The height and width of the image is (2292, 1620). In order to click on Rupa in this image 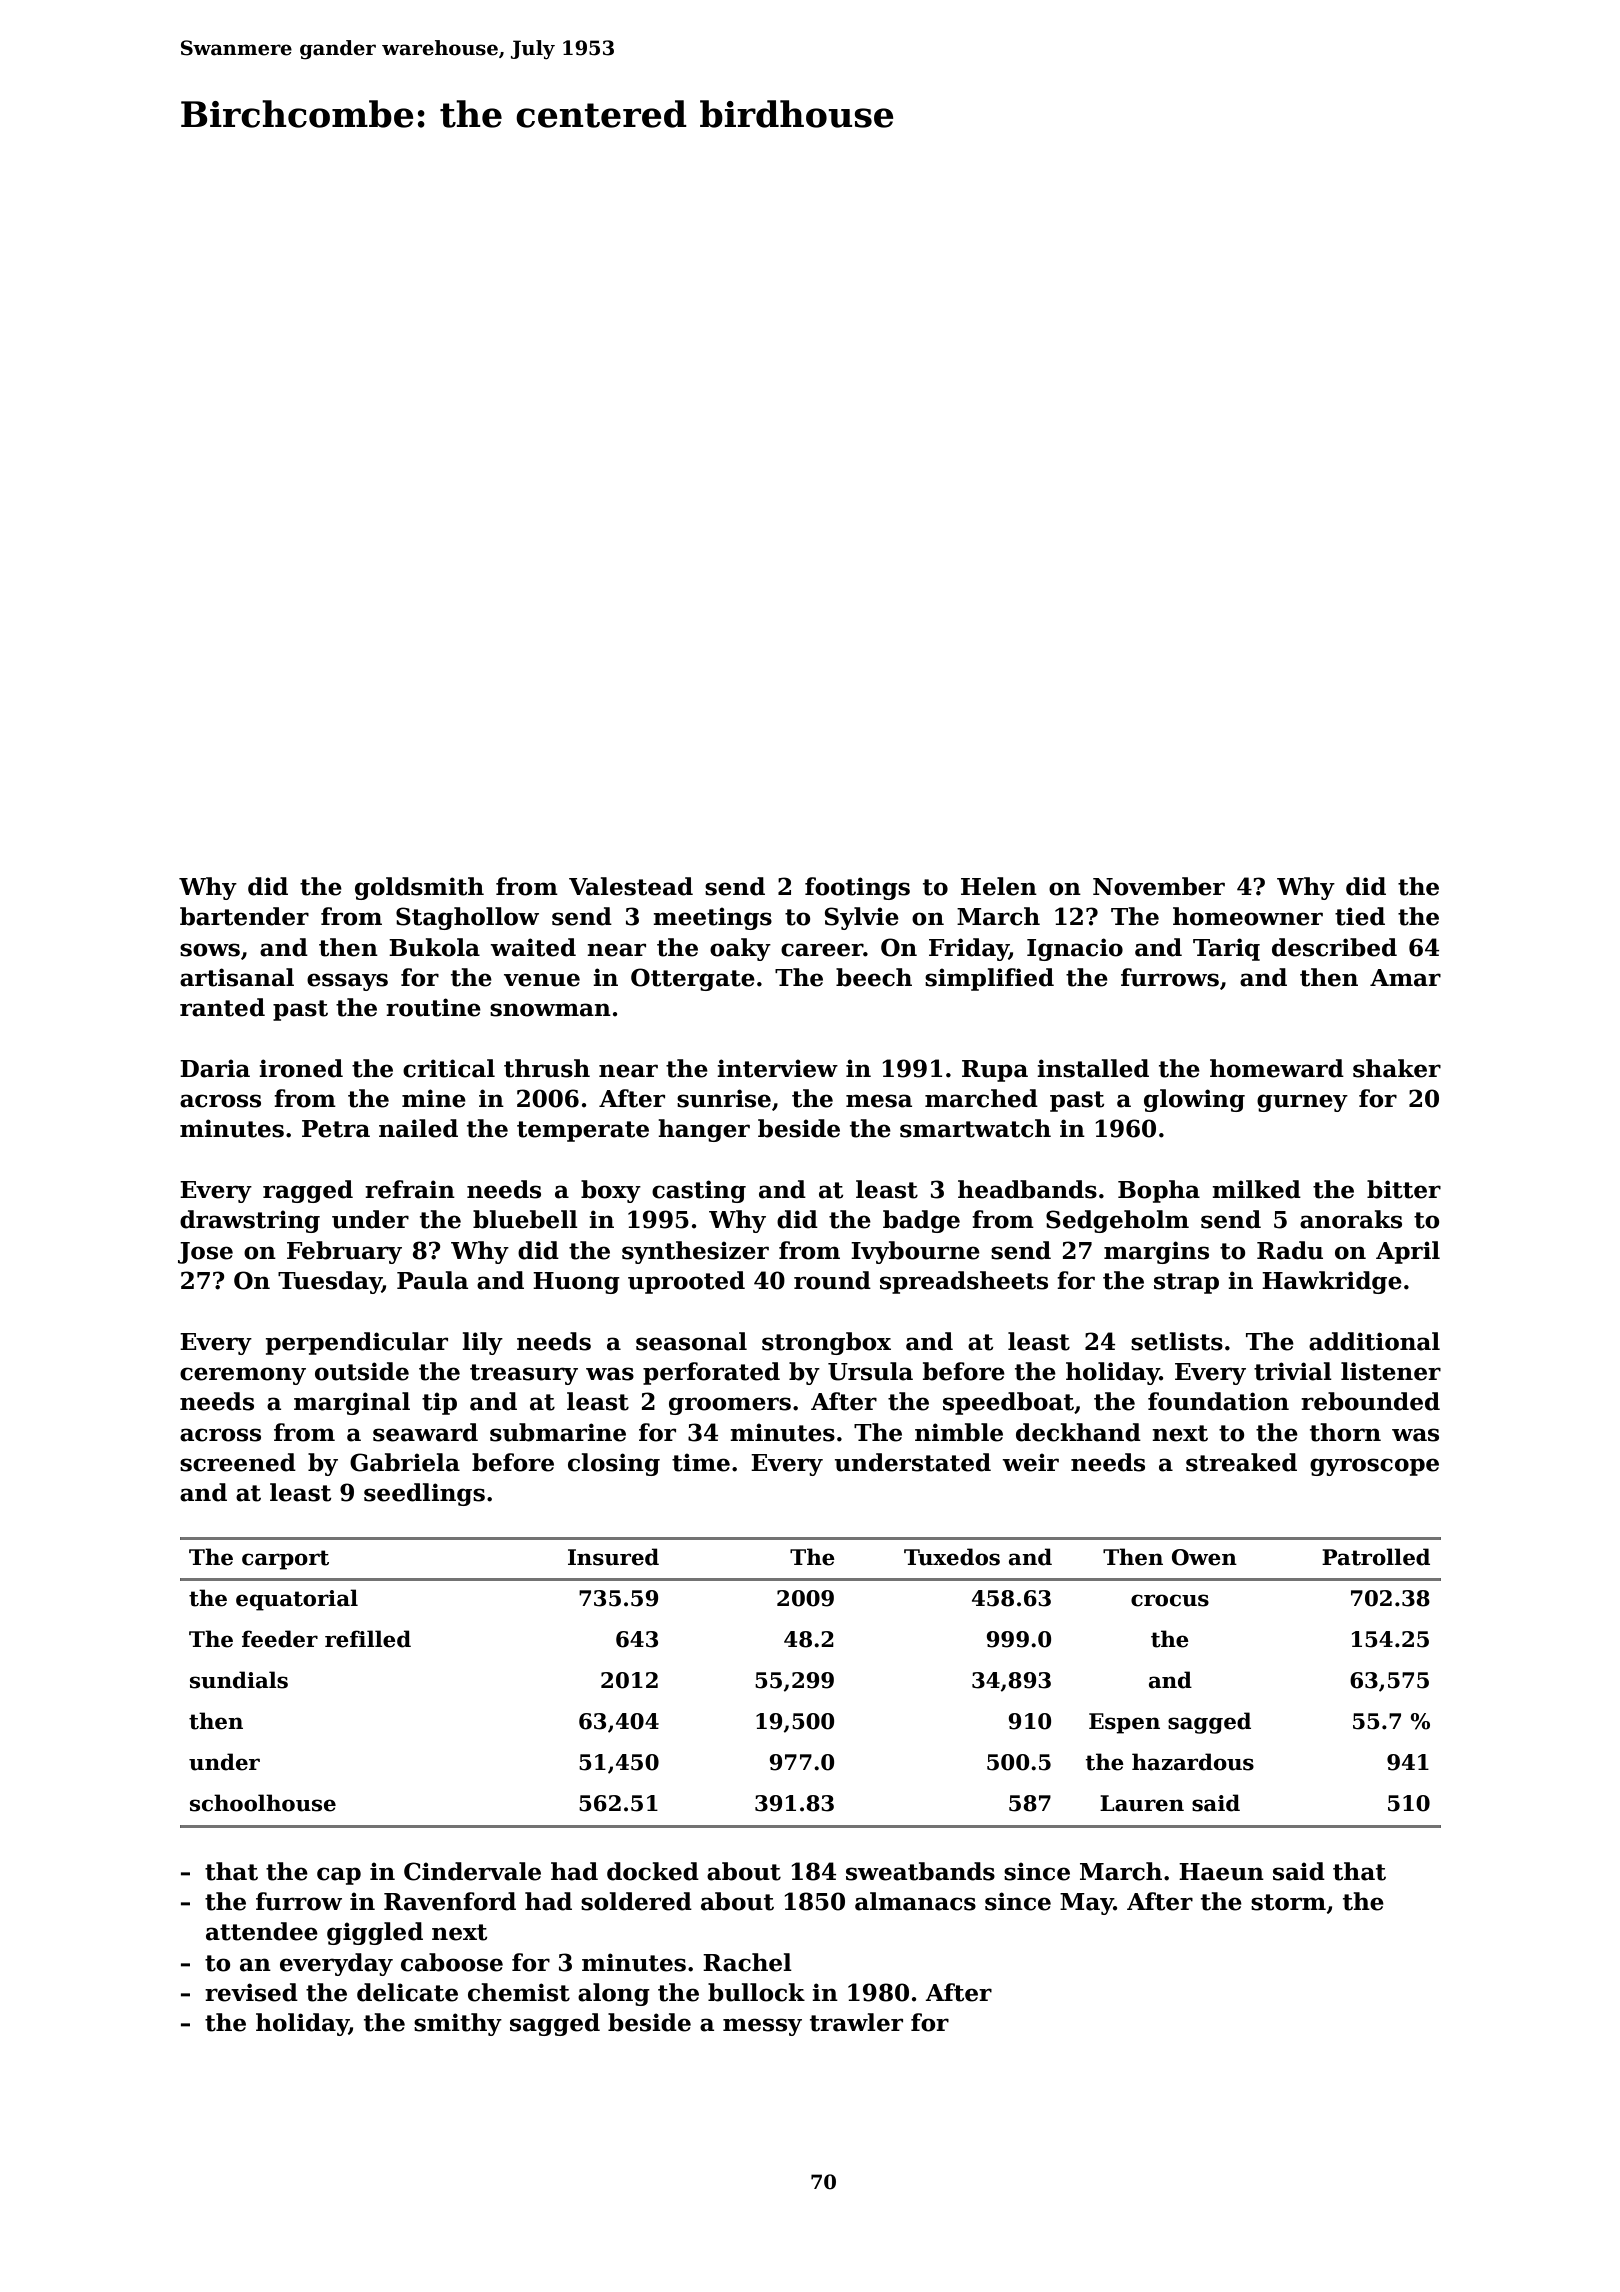, I will do `click(995, 1071)`.
